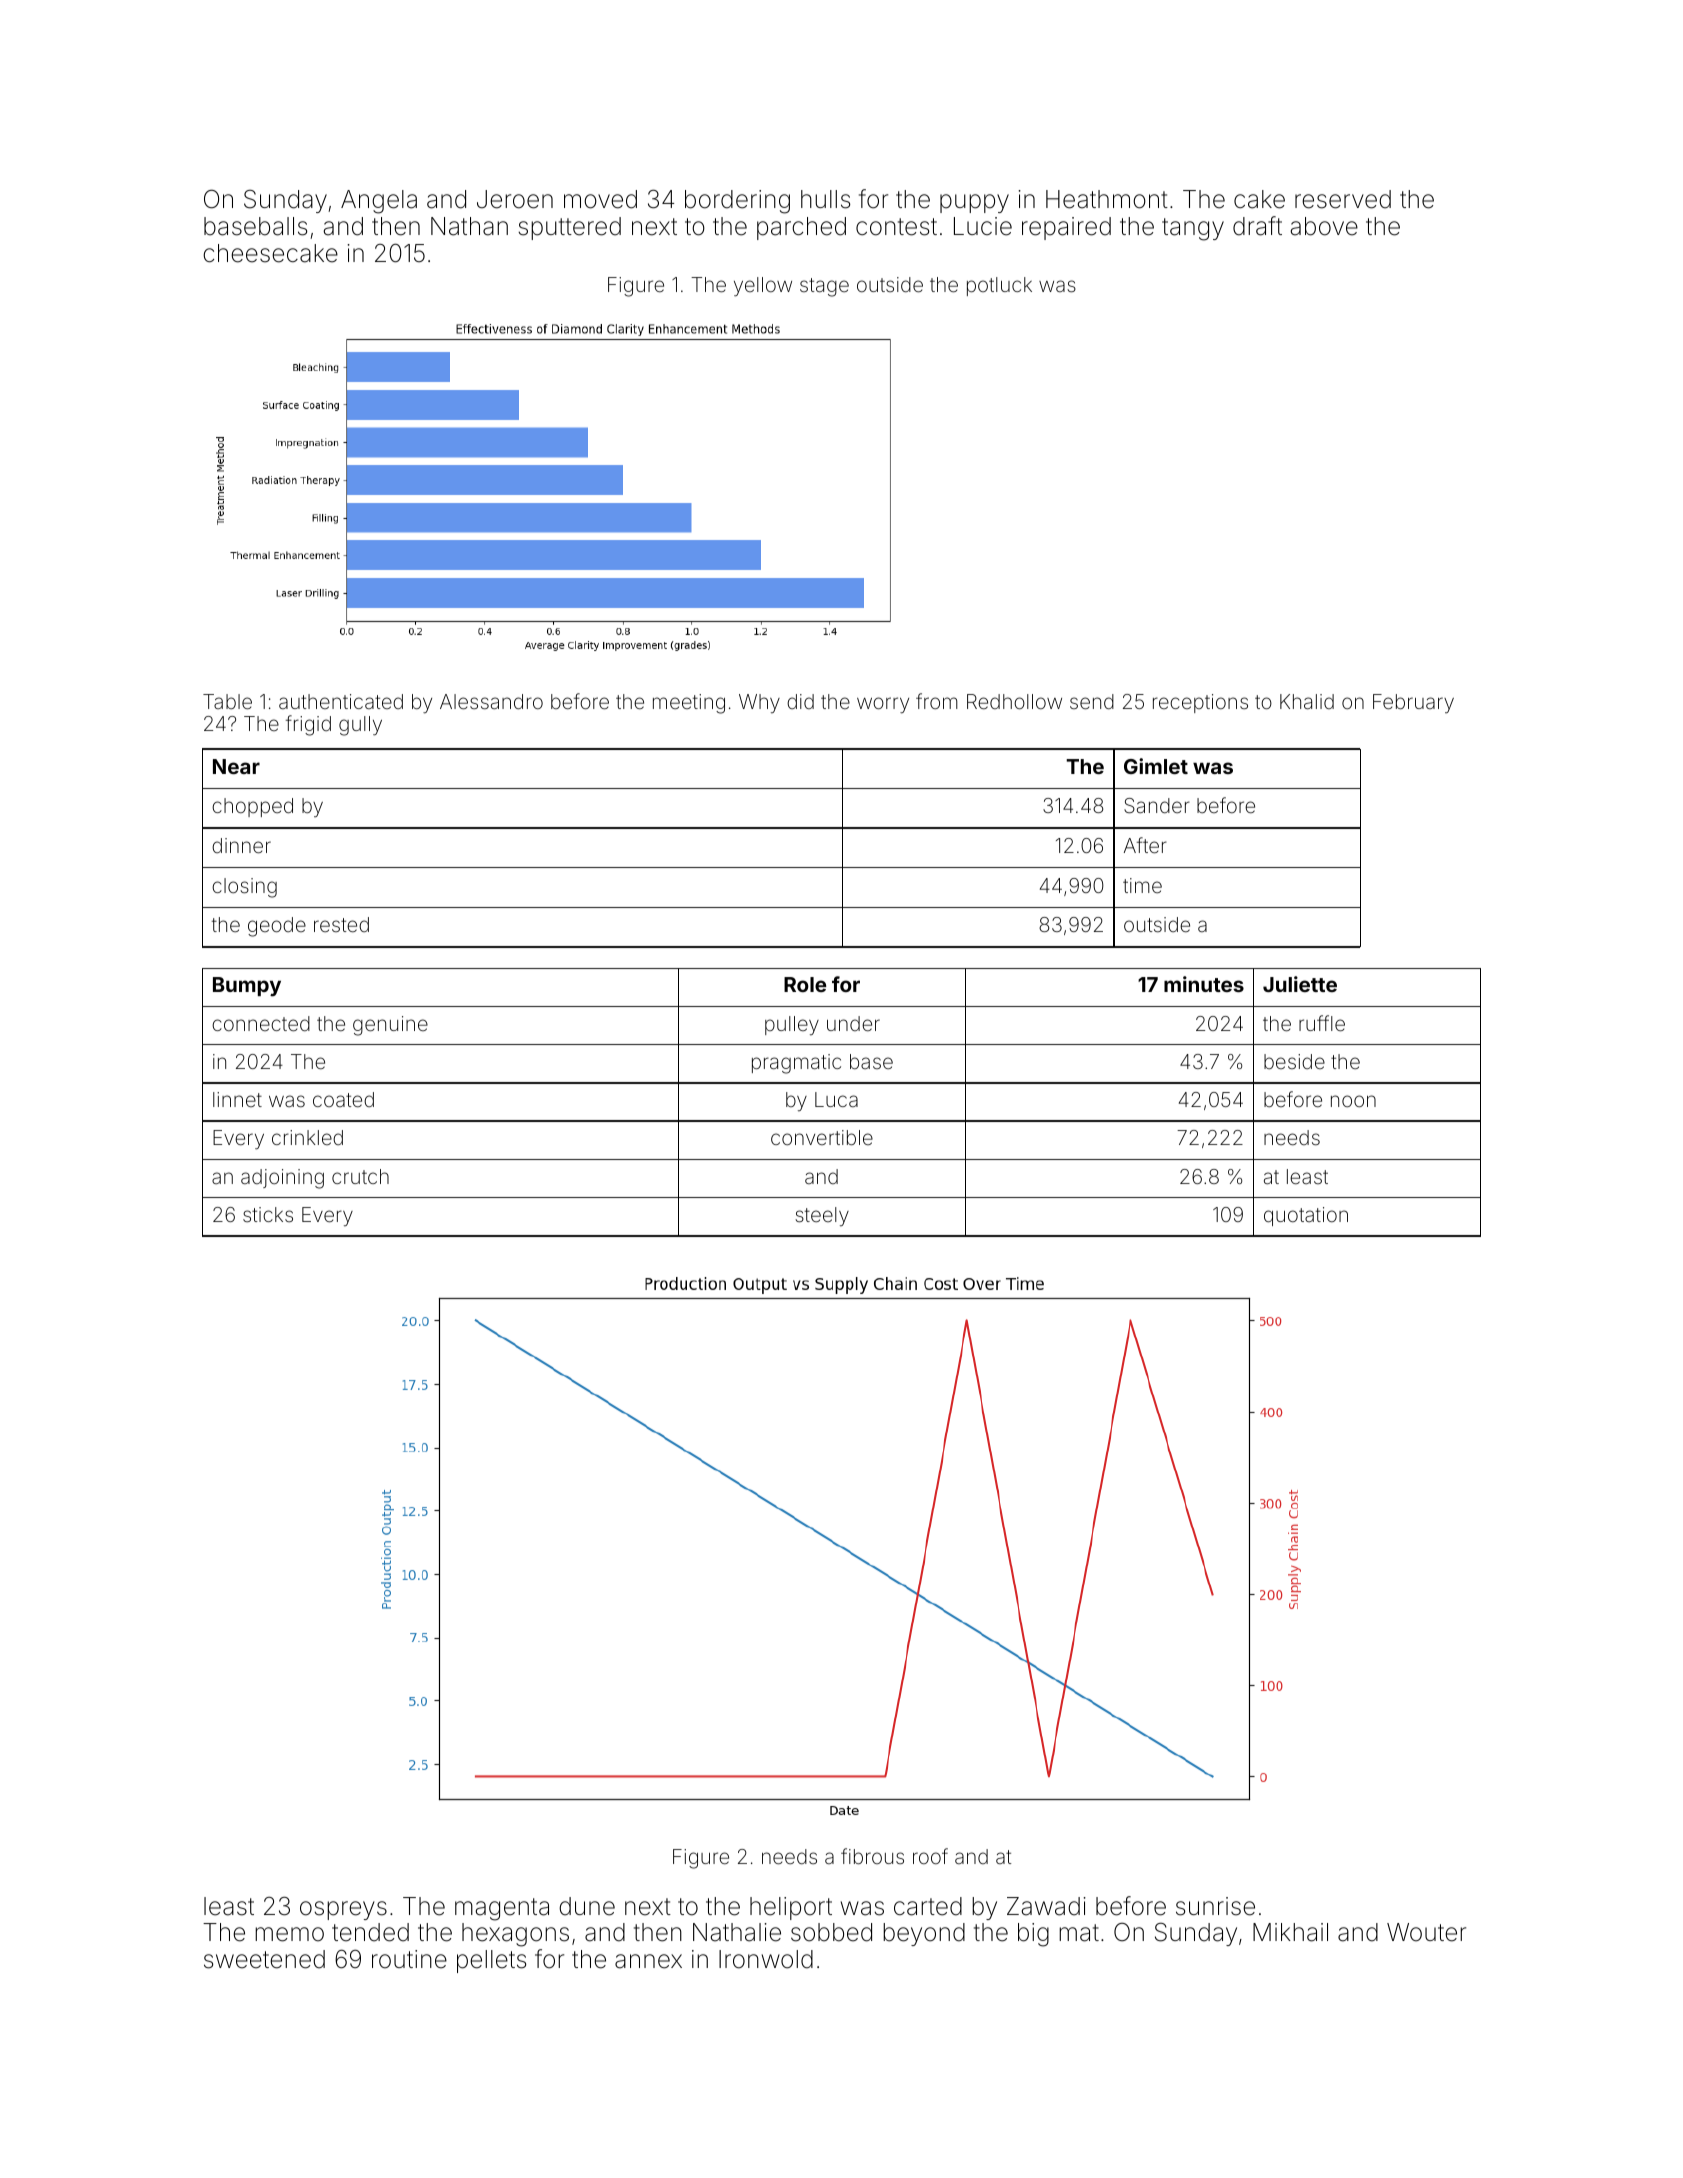  I want to click on bordering, so click(737, 202).
